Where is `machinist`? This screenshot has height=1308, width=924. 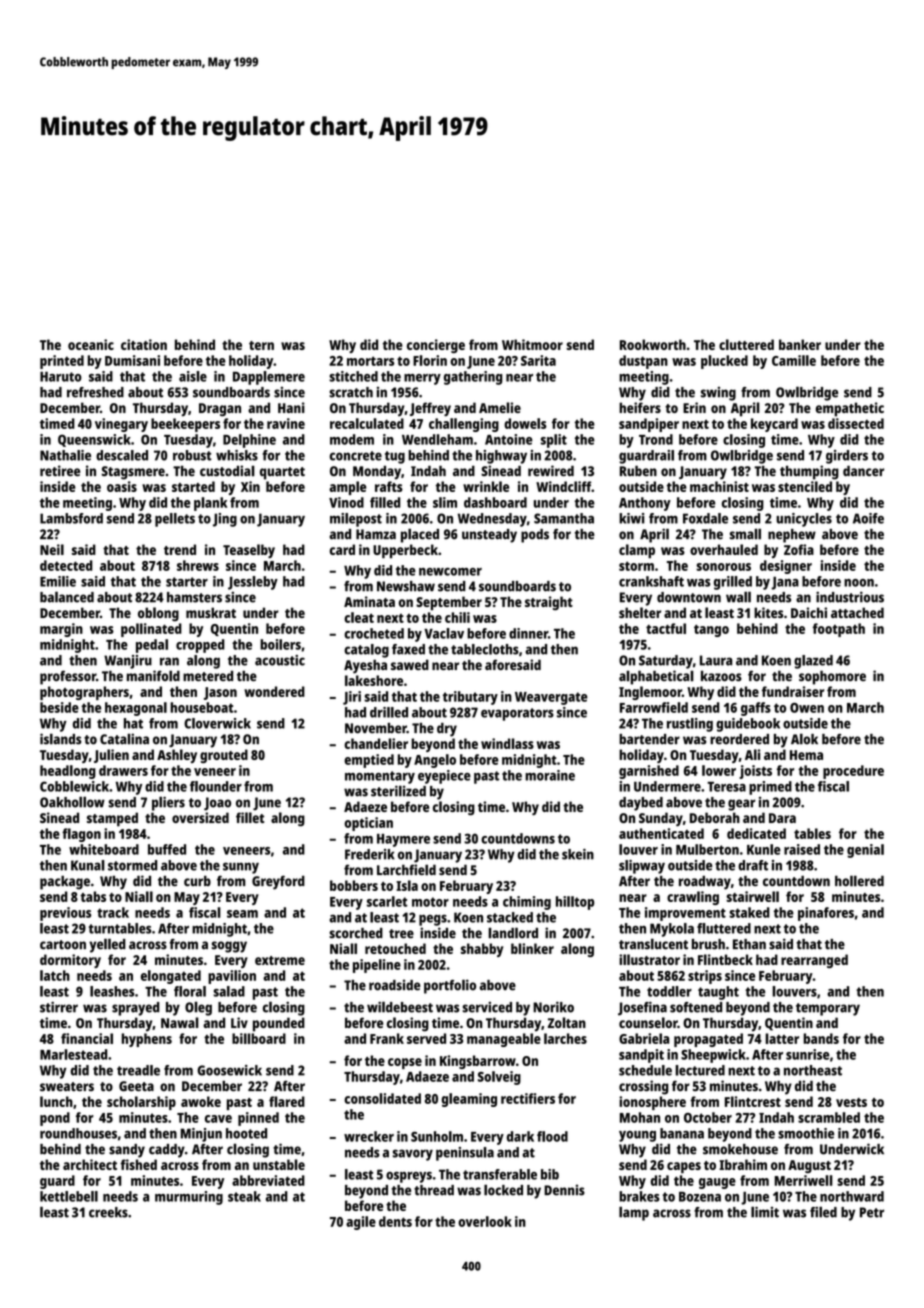
machinist is located at coordinates (719, 486).
